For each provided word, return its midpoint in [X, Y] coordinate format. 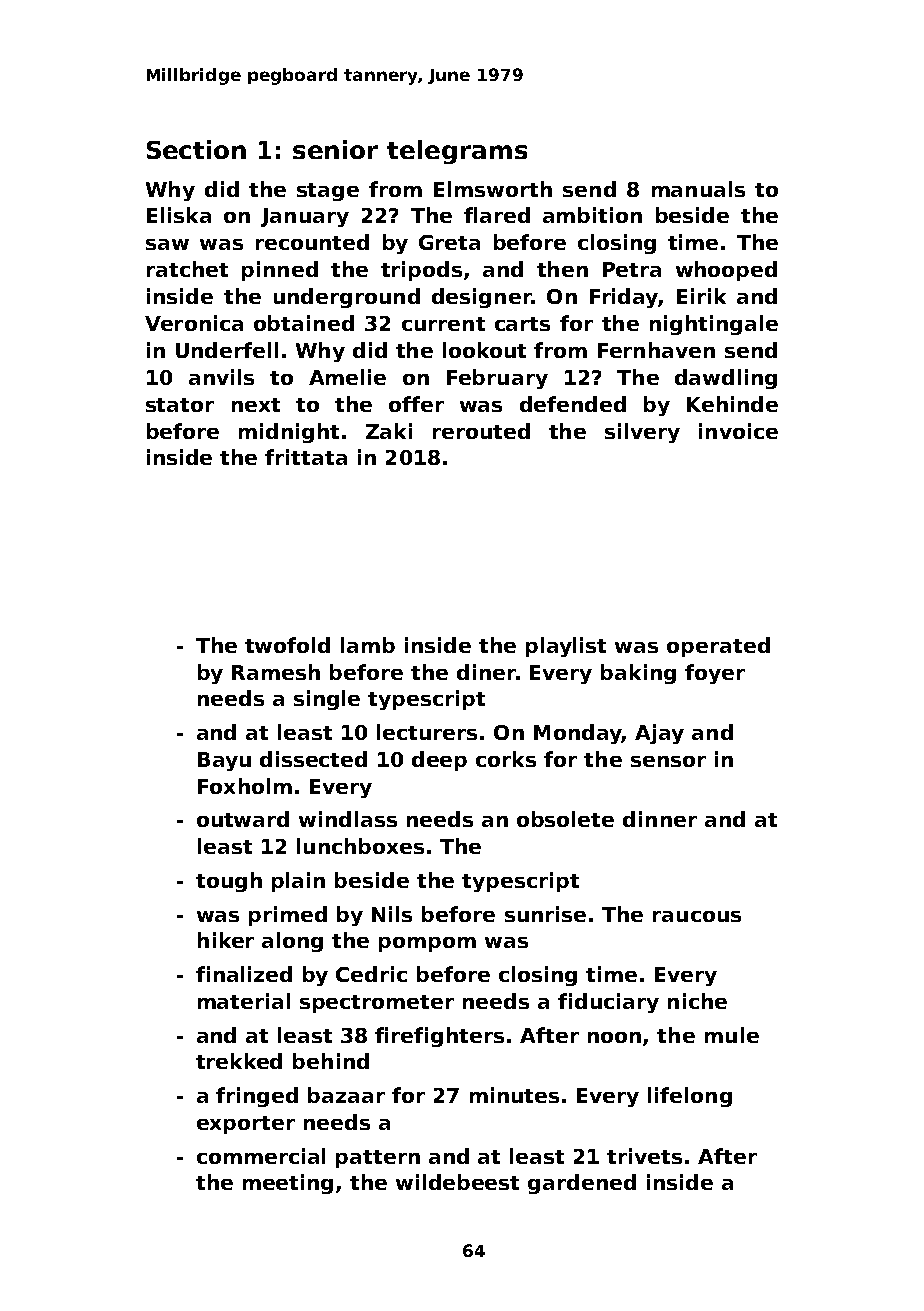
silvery [642, 433]
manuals [698, 189]
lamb [368, 645]
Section [196, 149]
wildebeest [457, 1182]
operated [718, 647]
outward [243, 819]
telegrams [457, 152]
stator [180, 405]
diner [486, 672]
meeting [288, 1184]
